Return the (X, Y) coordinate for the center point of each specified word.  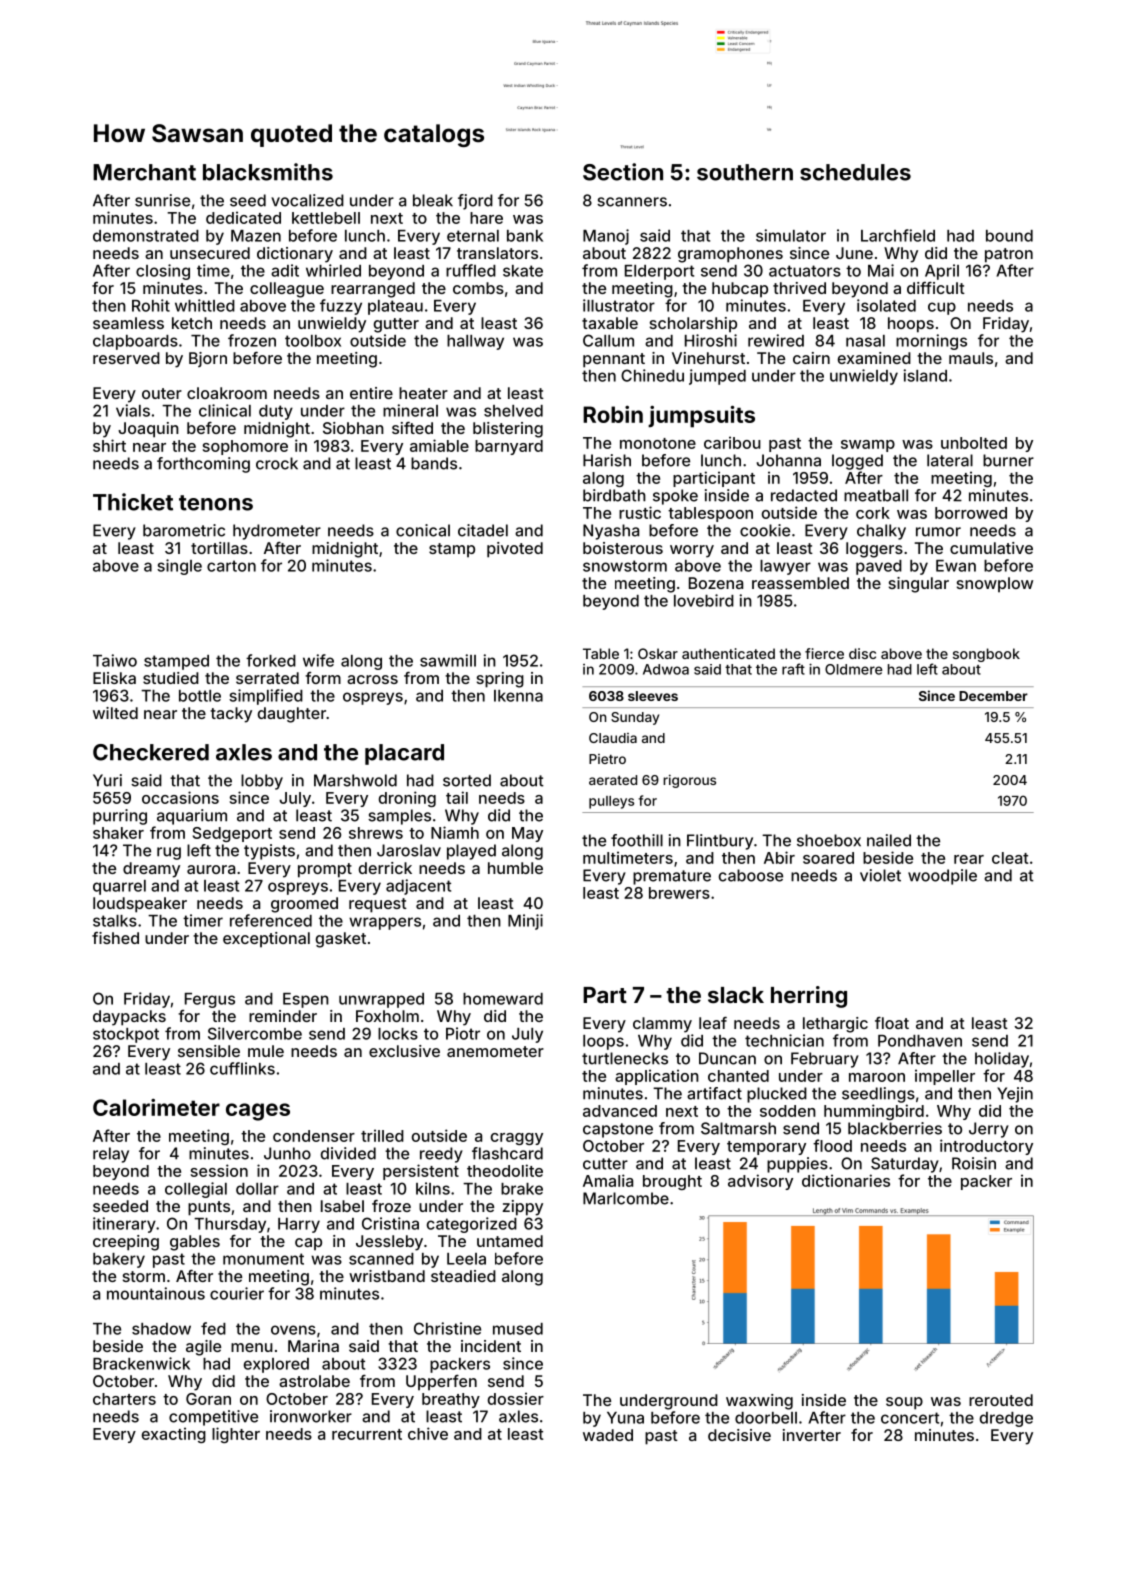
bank (525, 236)
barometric (184, 530)
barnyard (509, 447)
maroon (877, 1077)
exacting (174, 1435)
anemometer (495, 1051)
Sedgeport (232, 834)
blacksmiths (268, 172)
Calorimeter (156, 1107)
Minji (525, 922)
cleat (1010, 858)
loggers (874, 550)
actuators (805, 271)
